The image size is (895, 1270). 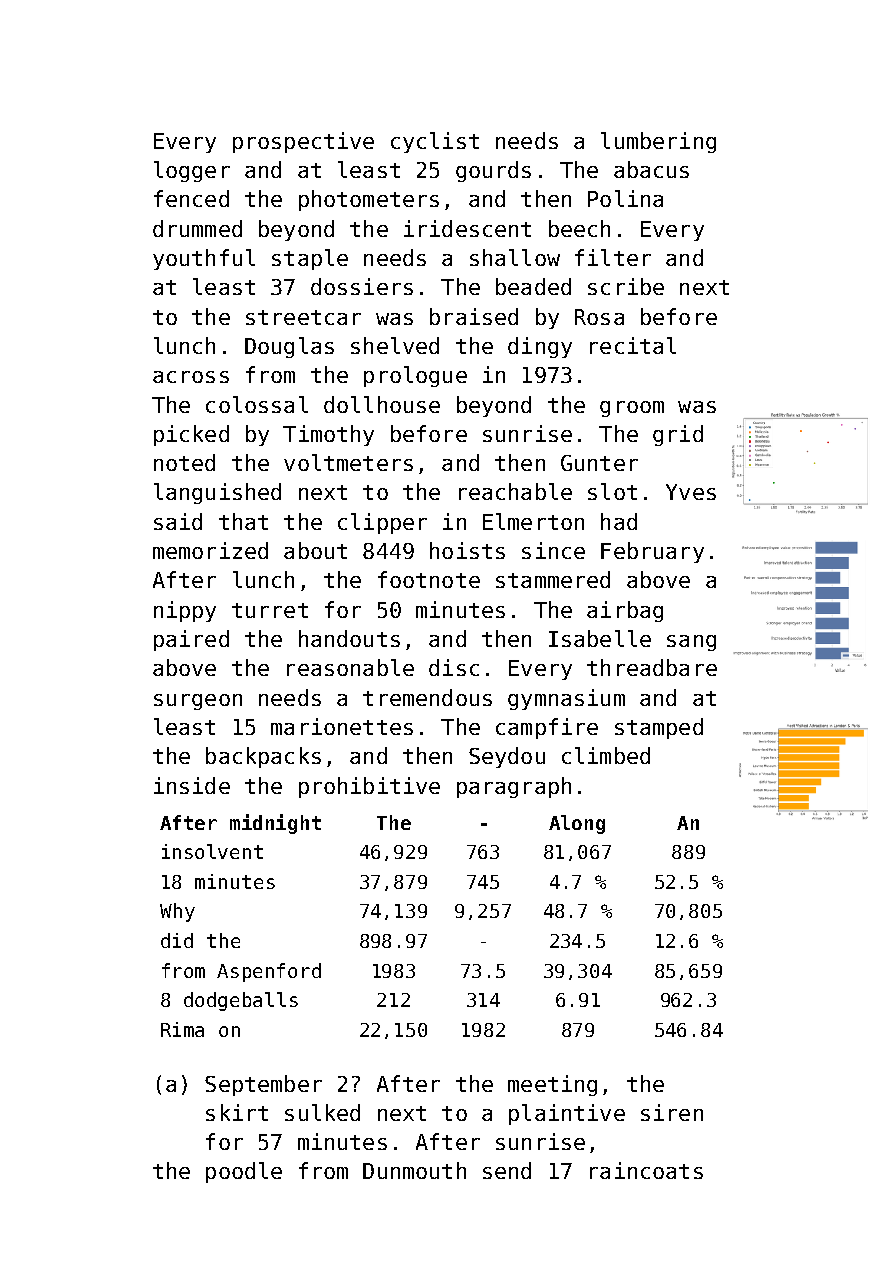 I want to click on groom, so click(x=632, y=409).
